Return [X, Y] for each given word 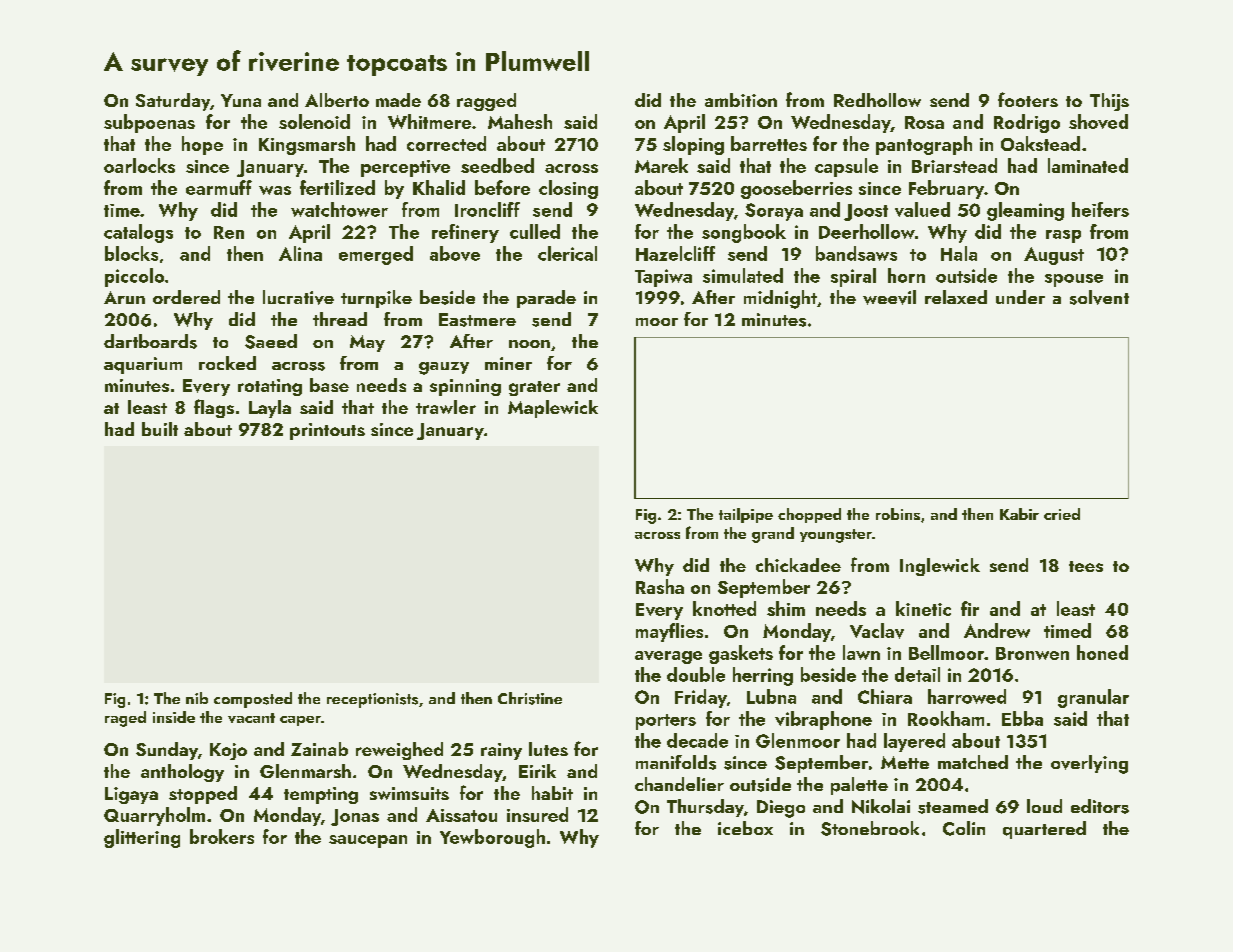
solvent [1099, 297]
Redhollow [877, 100]
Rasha [660, 586]
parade [546, 299]
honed [1102, 652]
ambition [741, 100]
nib [197, 698]
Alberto [337, 100]
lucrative [298, 297]
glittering [142, 838]
